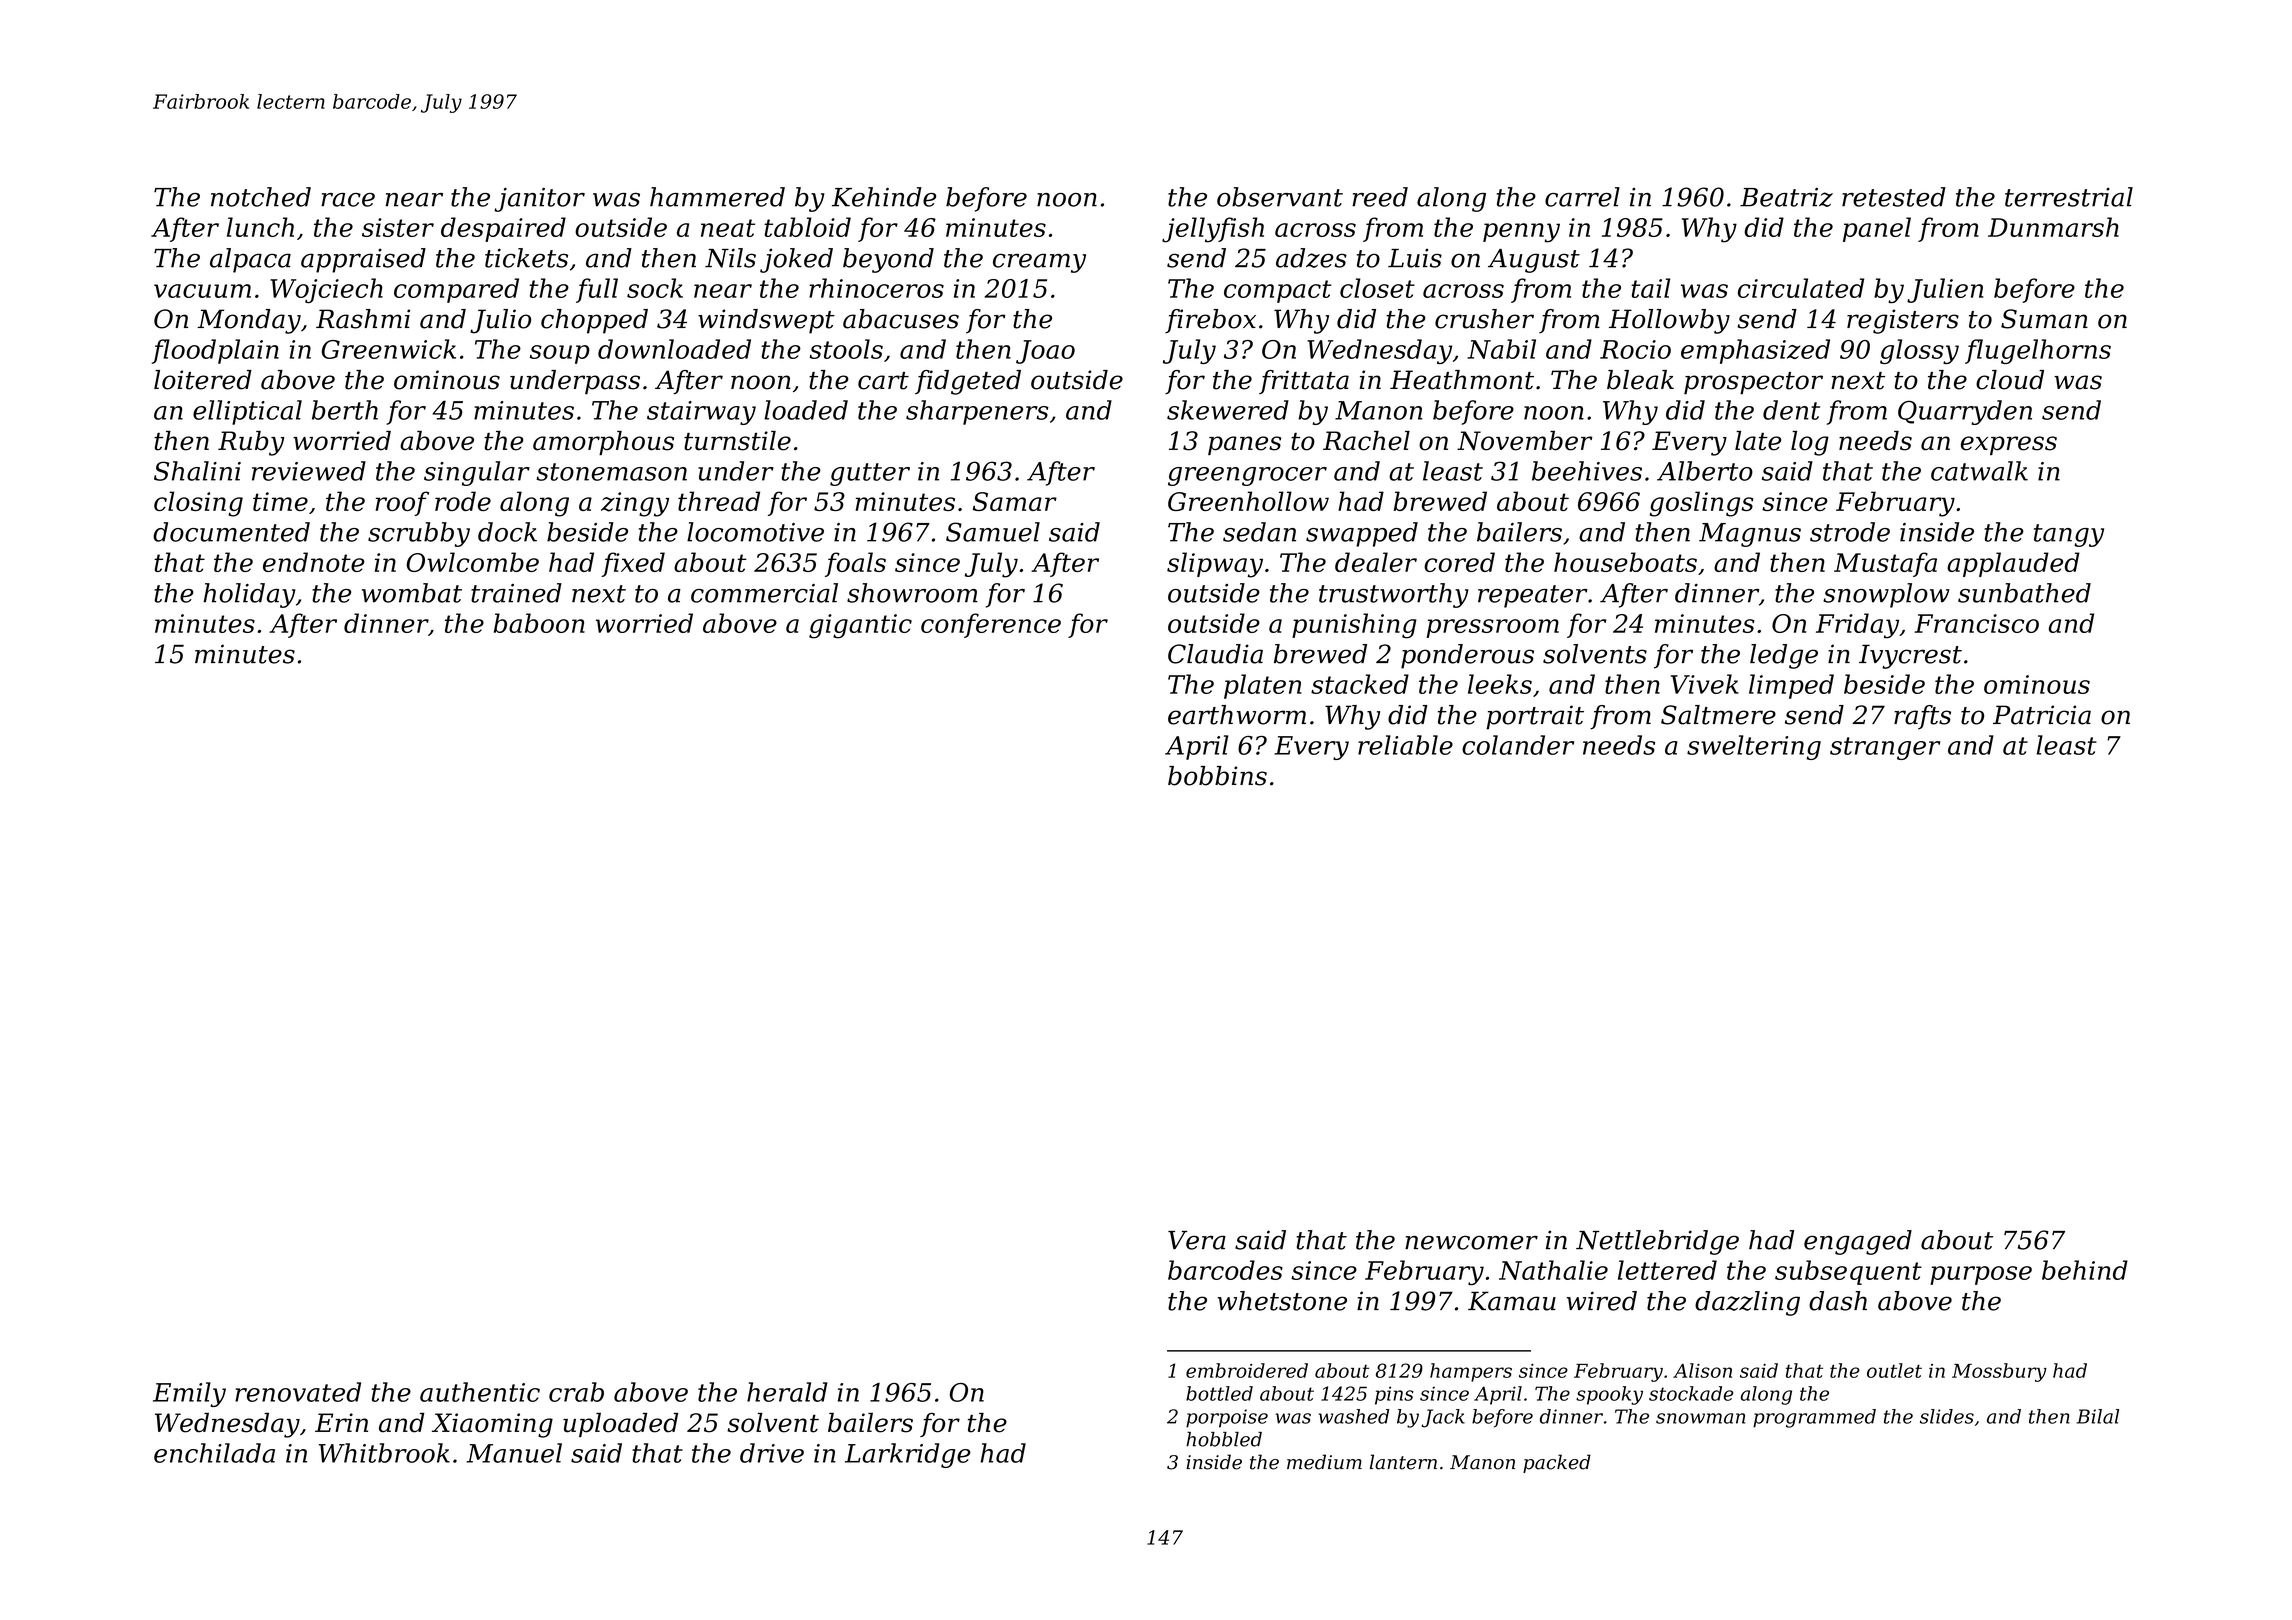 The image size is (2292, 1620). I want to click on Kehinde, so click(884, 197).
